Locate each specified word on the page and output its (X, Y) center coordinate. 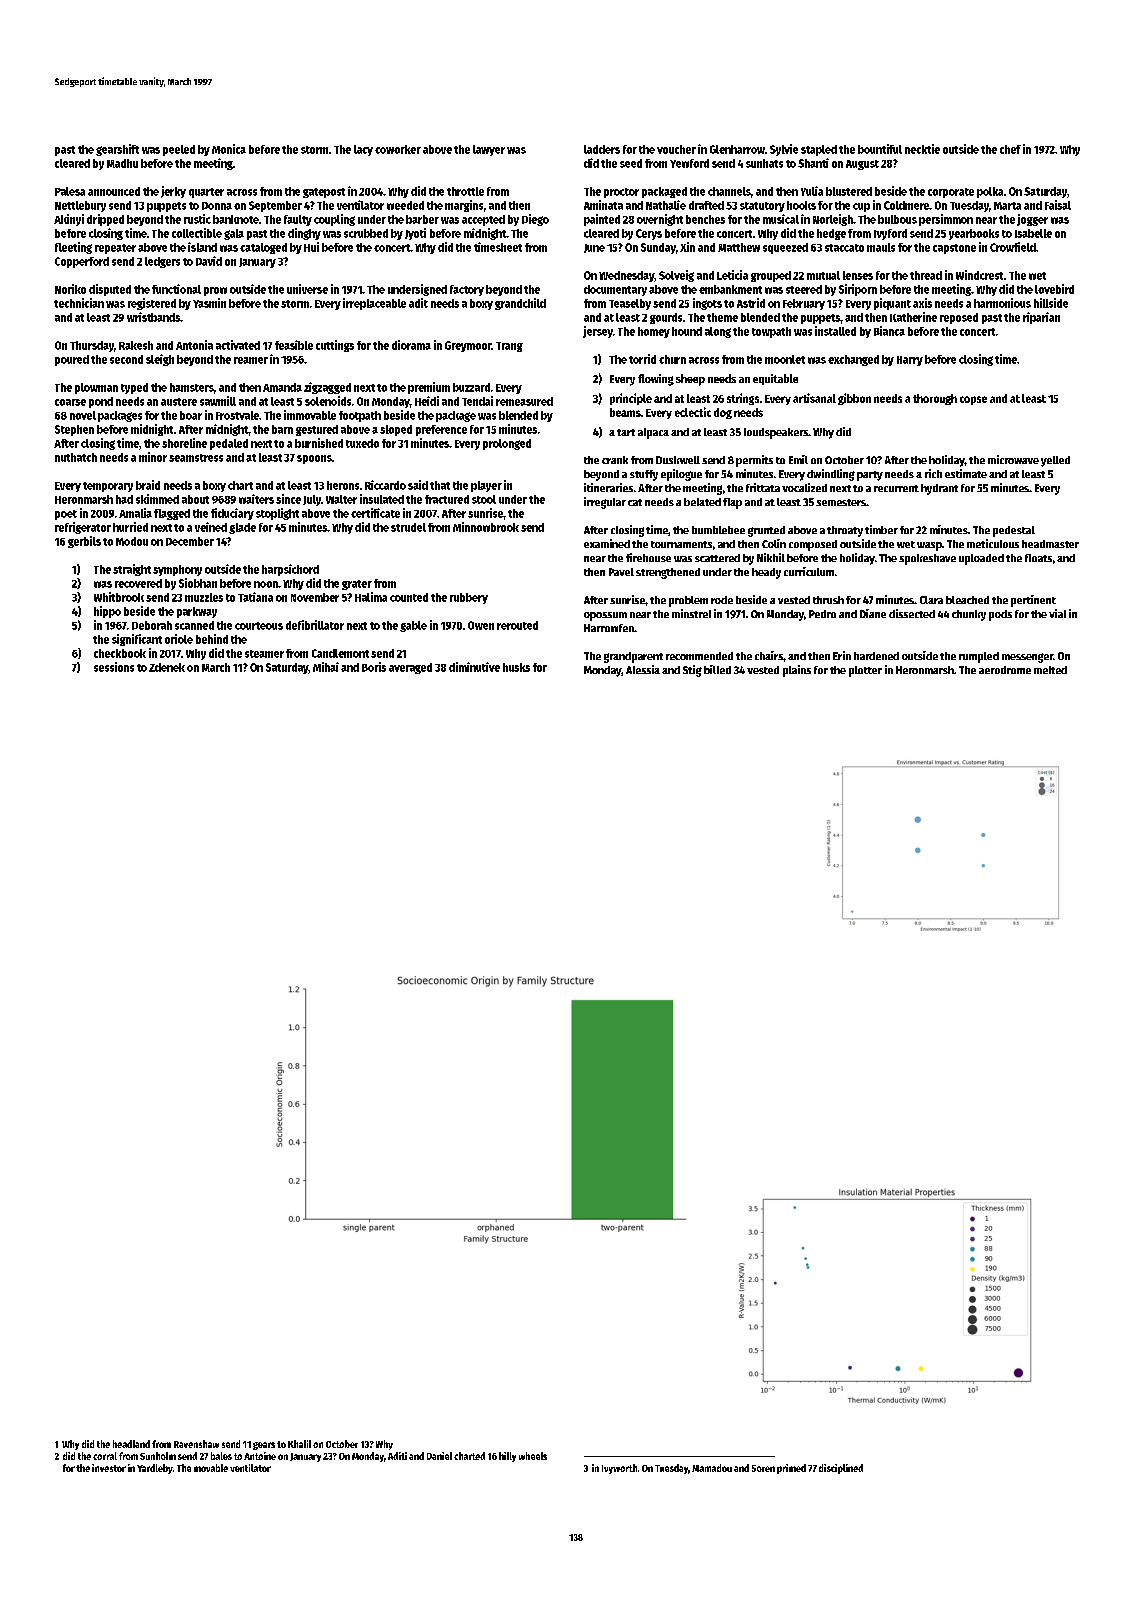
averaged (410, 668)
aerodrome (1005, 670)
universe (307, 289)
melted (1050, 670)
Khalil (299, 1444)
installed (835, 331)
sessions (114, 667)
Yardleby (155, 1469)
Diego (535, 220)
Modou (132, 541)
